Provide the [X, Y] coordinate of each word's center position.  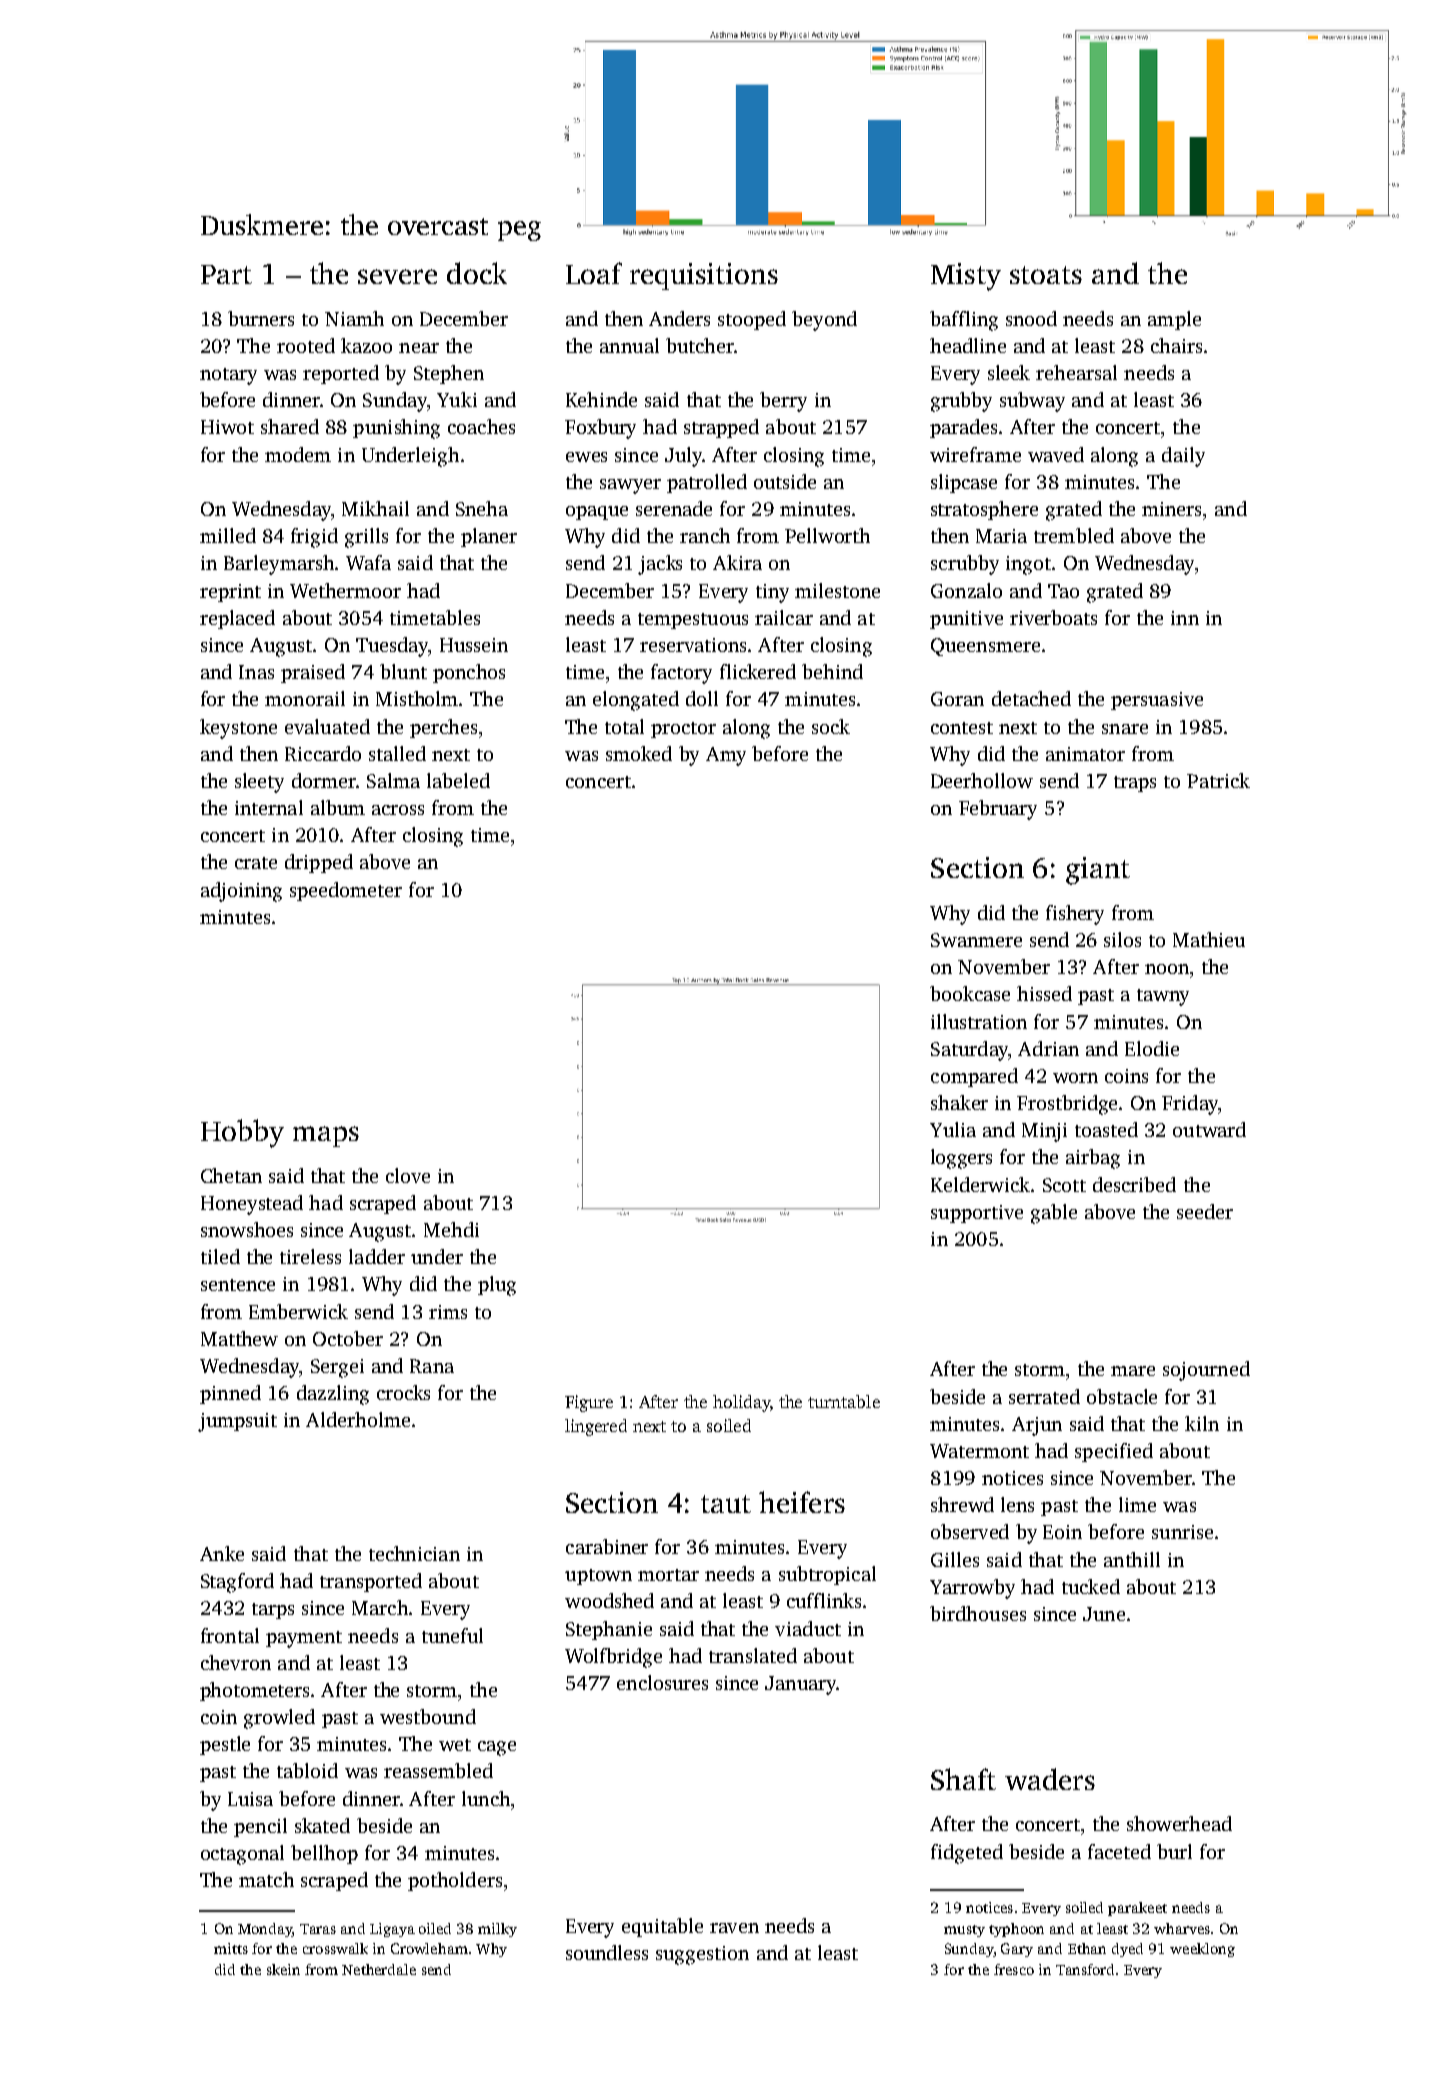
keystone [238, 729]
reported [341, 374]
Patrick [1218, 780]
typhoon [1016, 1930]
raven [734, 1928]
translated [753, 1655]
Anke [222, 1553]
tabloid [307, 1770]
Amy [726, 756]
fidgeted [967, 1854]
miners [1171, 509]
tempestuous [693, 621]
